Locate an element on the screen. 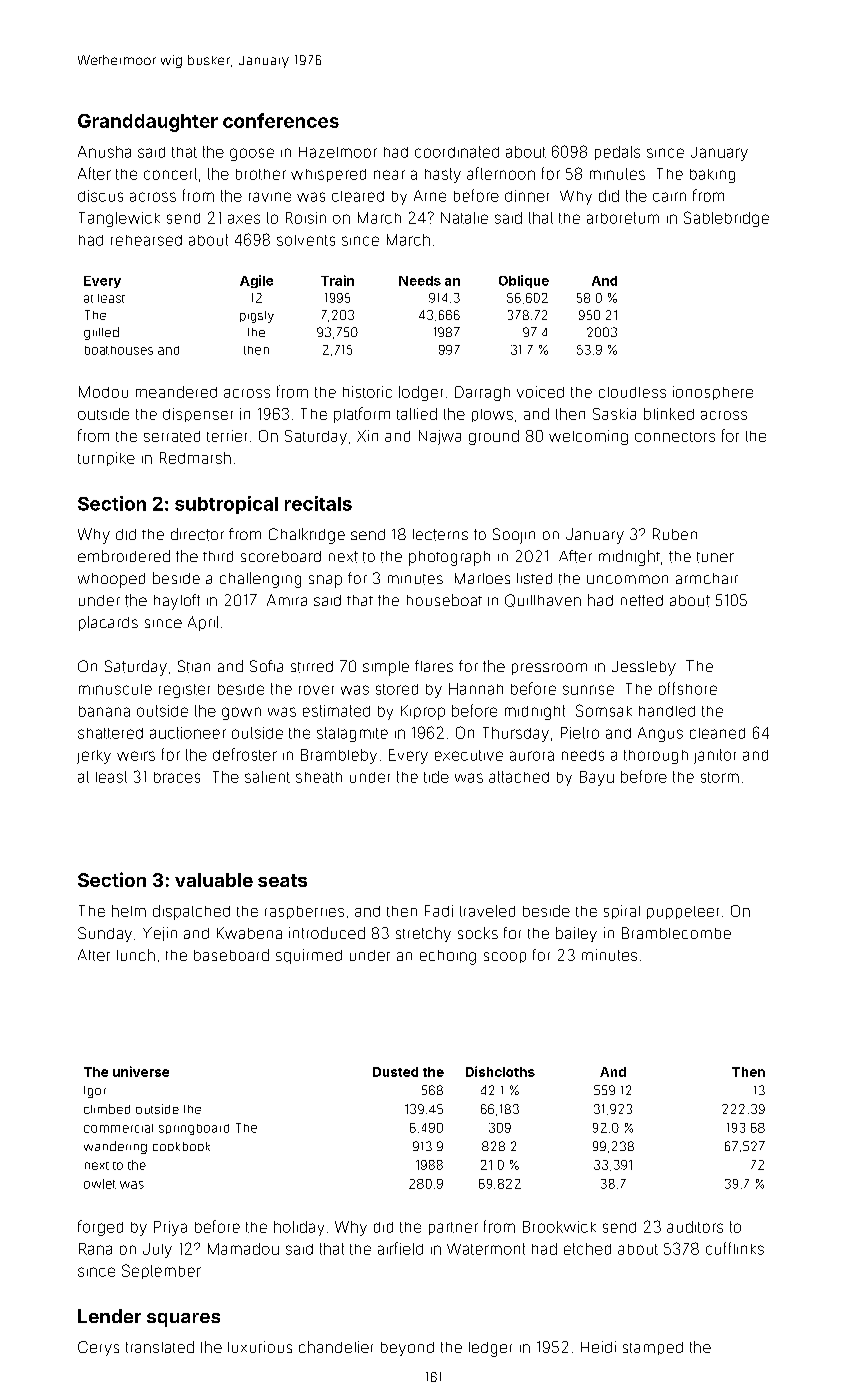 This screenshot has width=849, height=1400. Dishcloths is located at coordinates (500, 1071).
